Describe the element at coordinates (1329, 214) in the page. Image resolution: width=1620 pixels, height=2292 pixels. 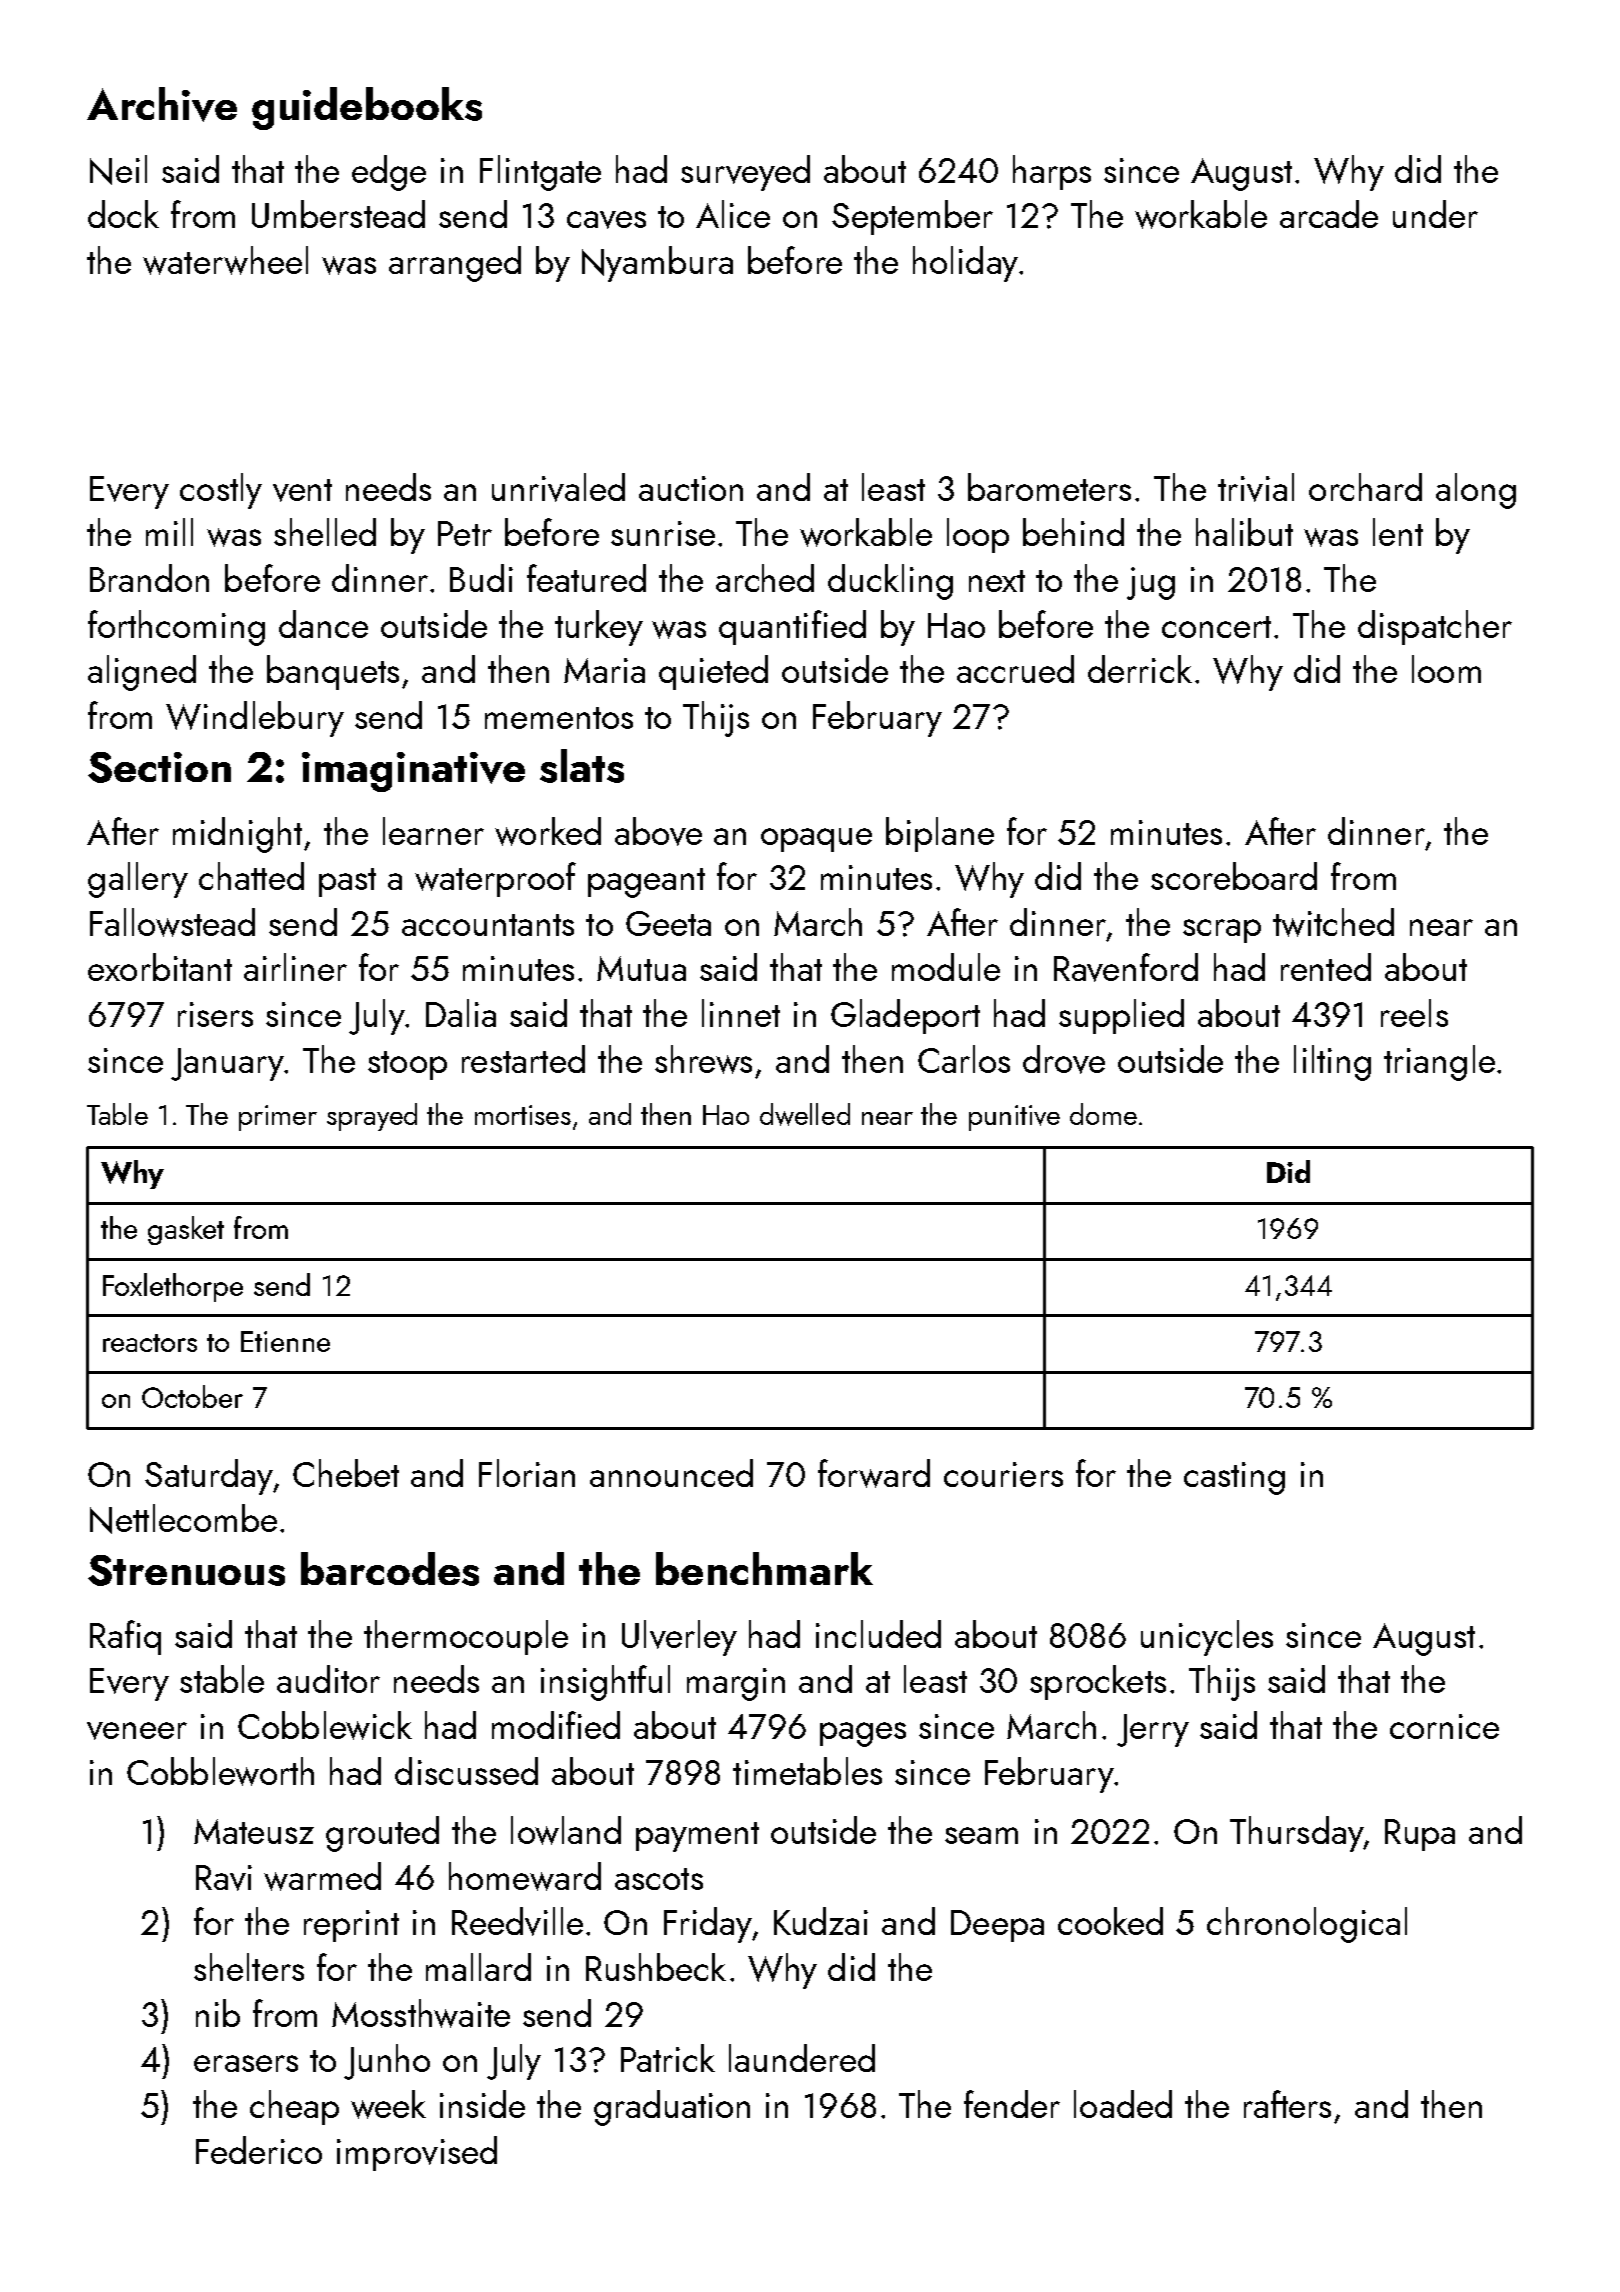
I see `arcade` at that location.
